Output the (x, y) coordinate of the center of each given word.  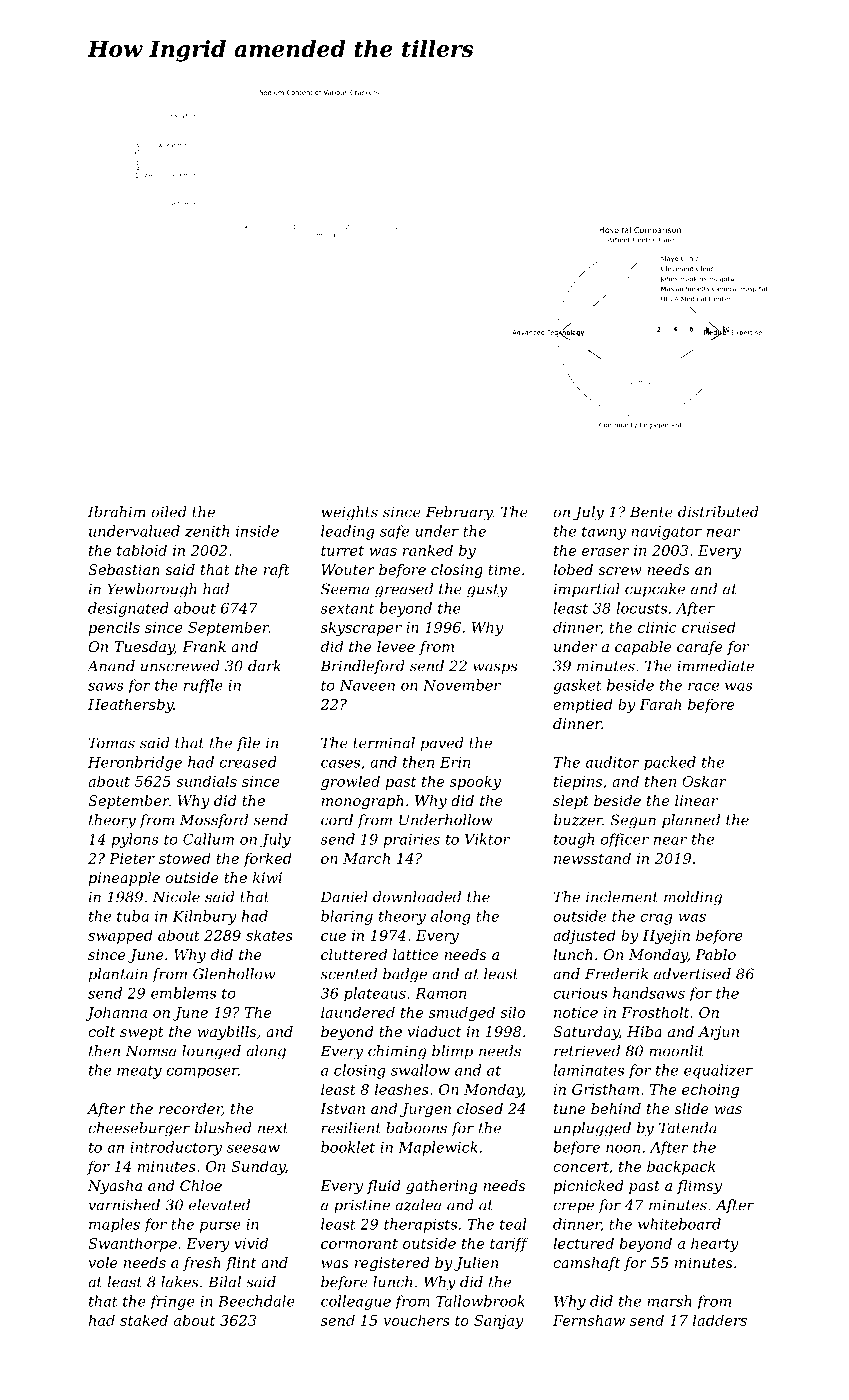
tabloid (142, 550)
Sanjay (498, 1322)
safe (394, 532)
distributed (718, 512)
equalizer (718, 1071)
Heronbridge (135, 763)
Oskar (704, 781)
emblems (183, 993)
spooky (475, 782)
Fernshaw (589, 1320)
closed (480, 1108)
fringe (172, 1302)
